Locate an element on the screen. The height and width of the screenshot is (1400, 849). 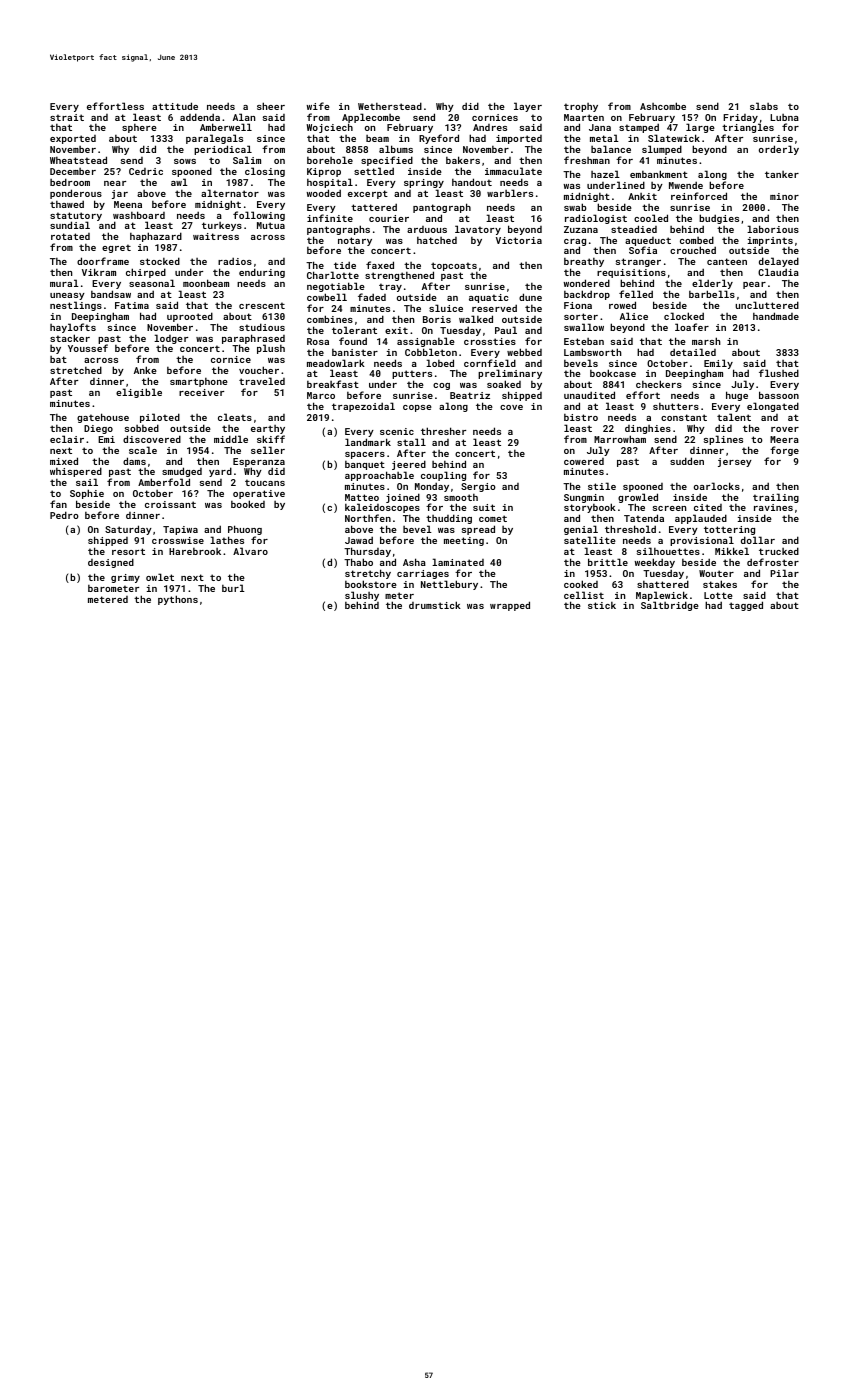
delayed is located at coordinates (779, 263).
